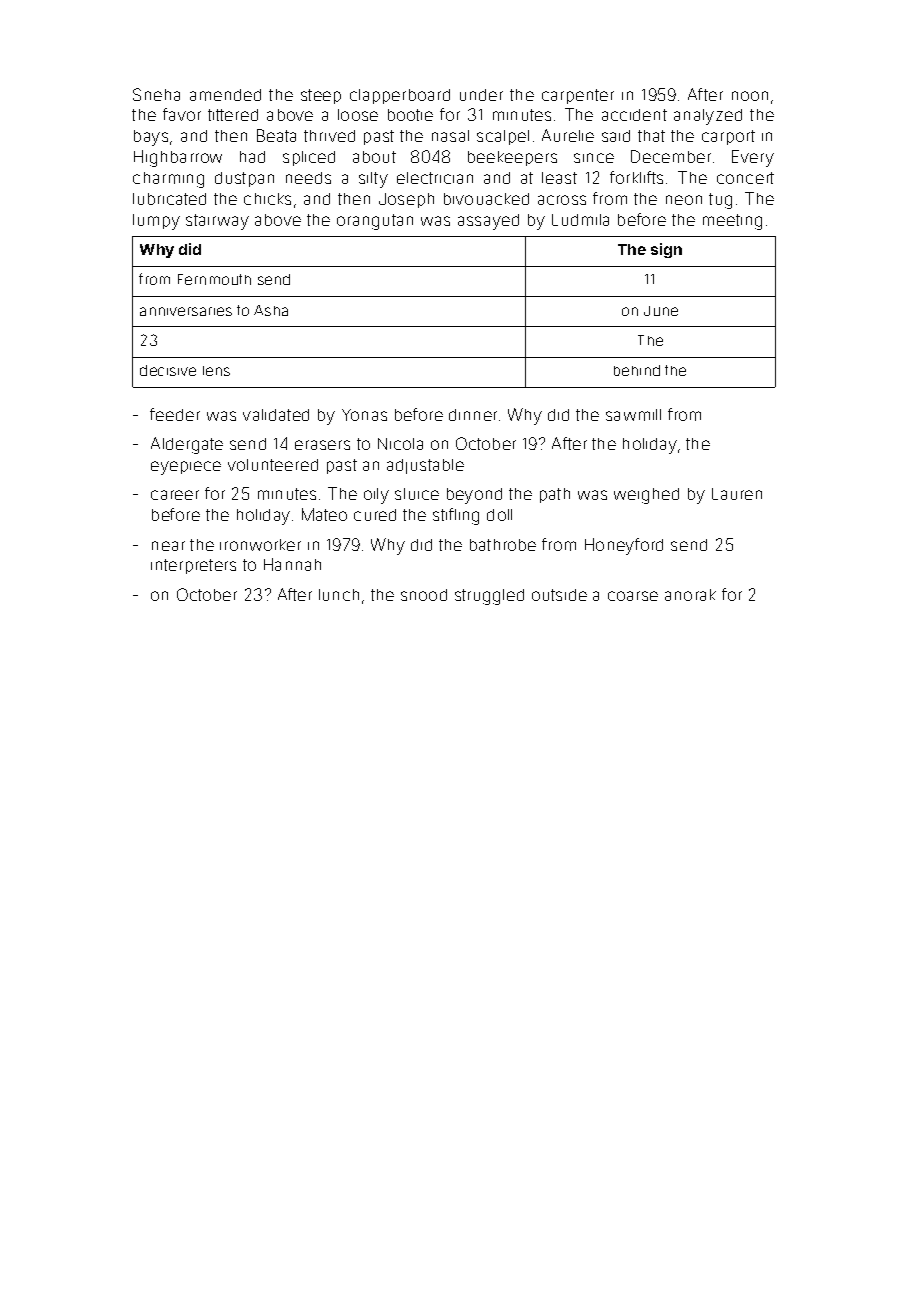 The height and width of the screenshot is (1316, 908). I want to click on sawmill, so click(633, 415).
